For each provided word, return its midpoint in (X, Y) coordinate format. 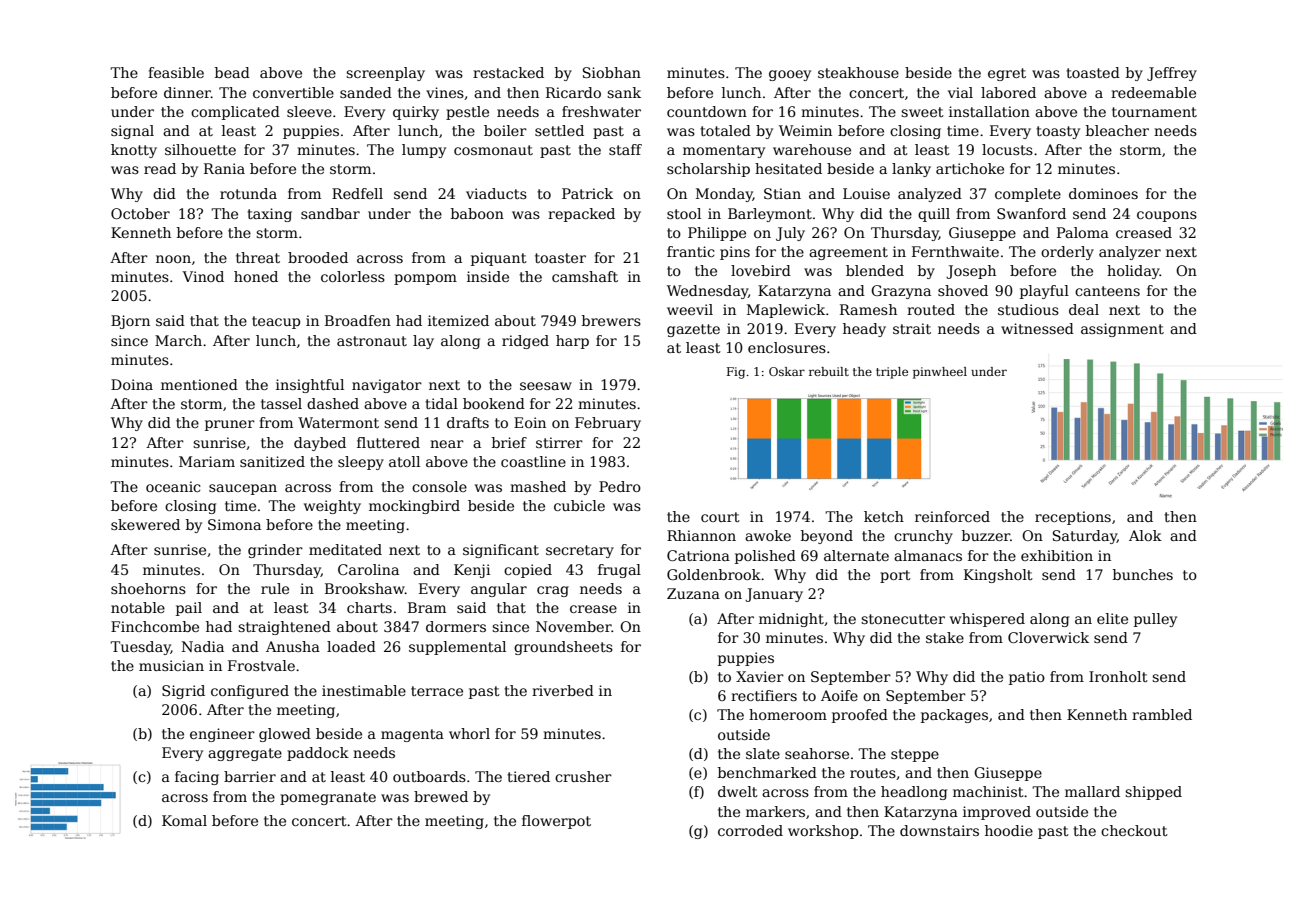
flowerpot (556, 822)
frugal (619, 571)
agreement (848, 253)
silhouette (200, 149)
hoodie (1009, 830)
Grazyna (901, 292)
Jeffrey (1172, 74)
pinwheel (940, 373)
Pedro (620, 486)
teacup (276, 322)
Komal (184, 820)
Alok (1145, 535)
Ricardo (573, 92)
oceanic (173, 486)
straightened (284, 628)
